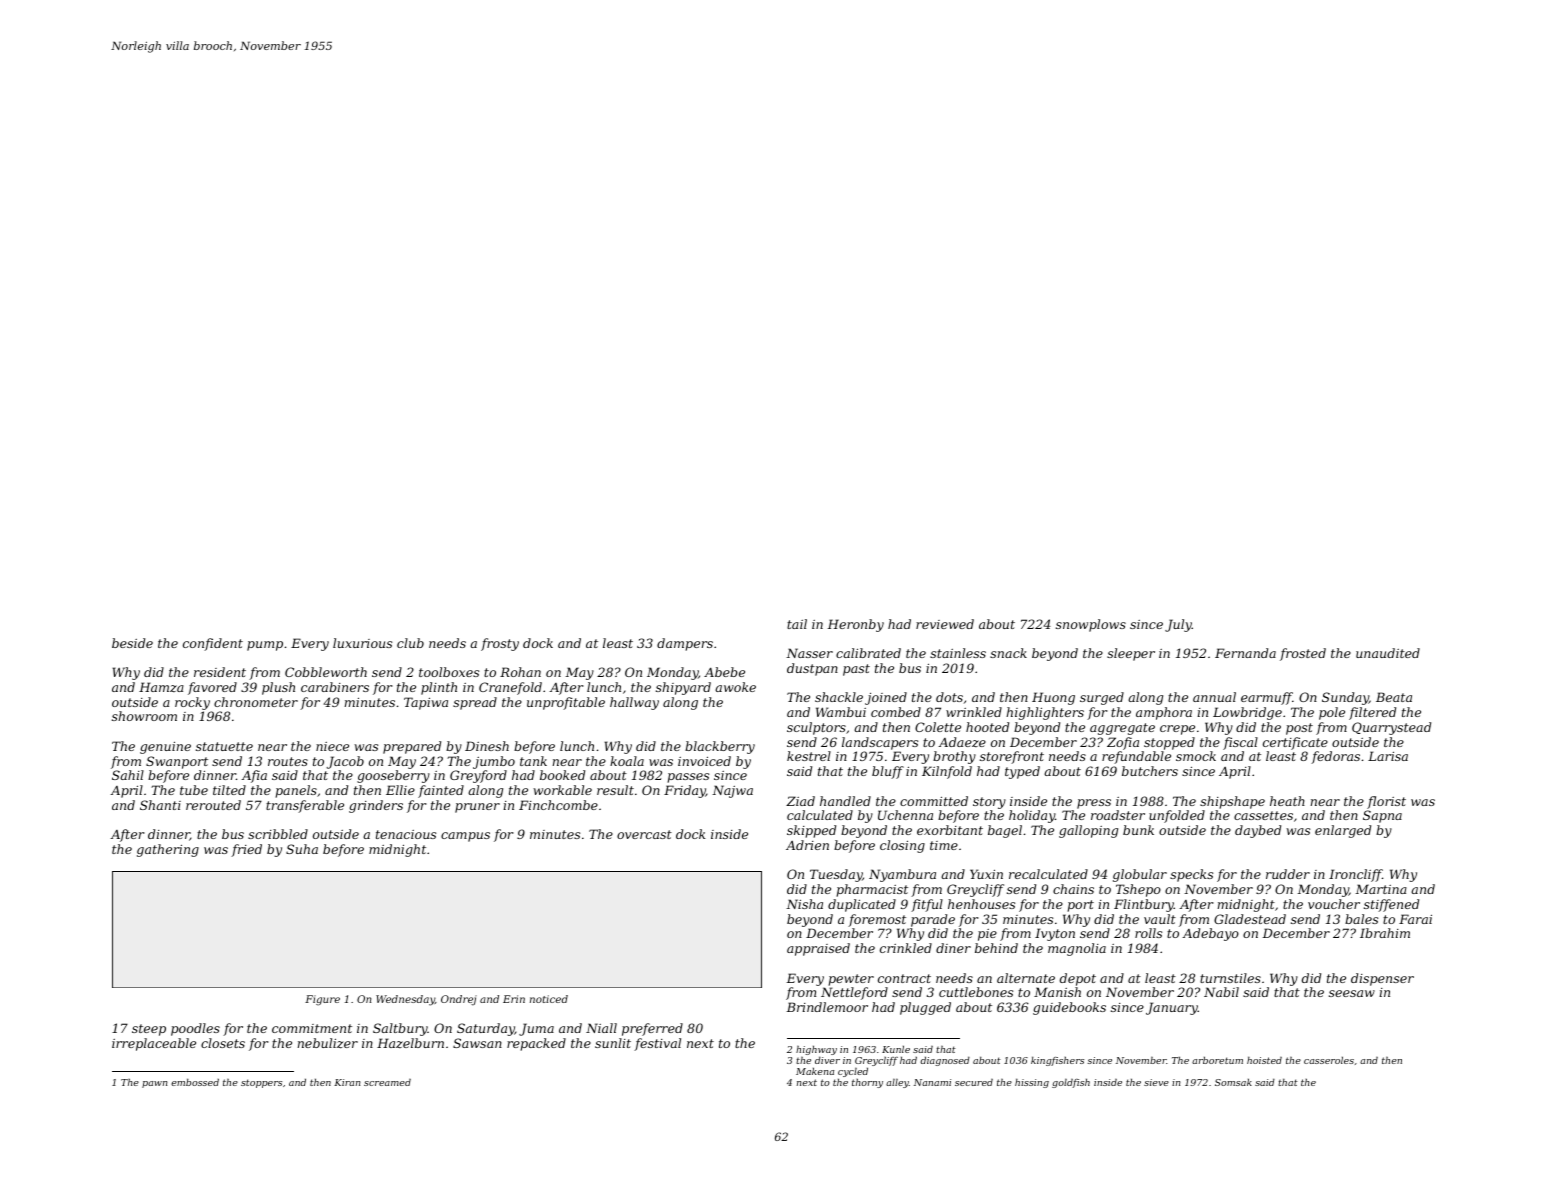  I want to click on Tuesday, so click(836, 875).
